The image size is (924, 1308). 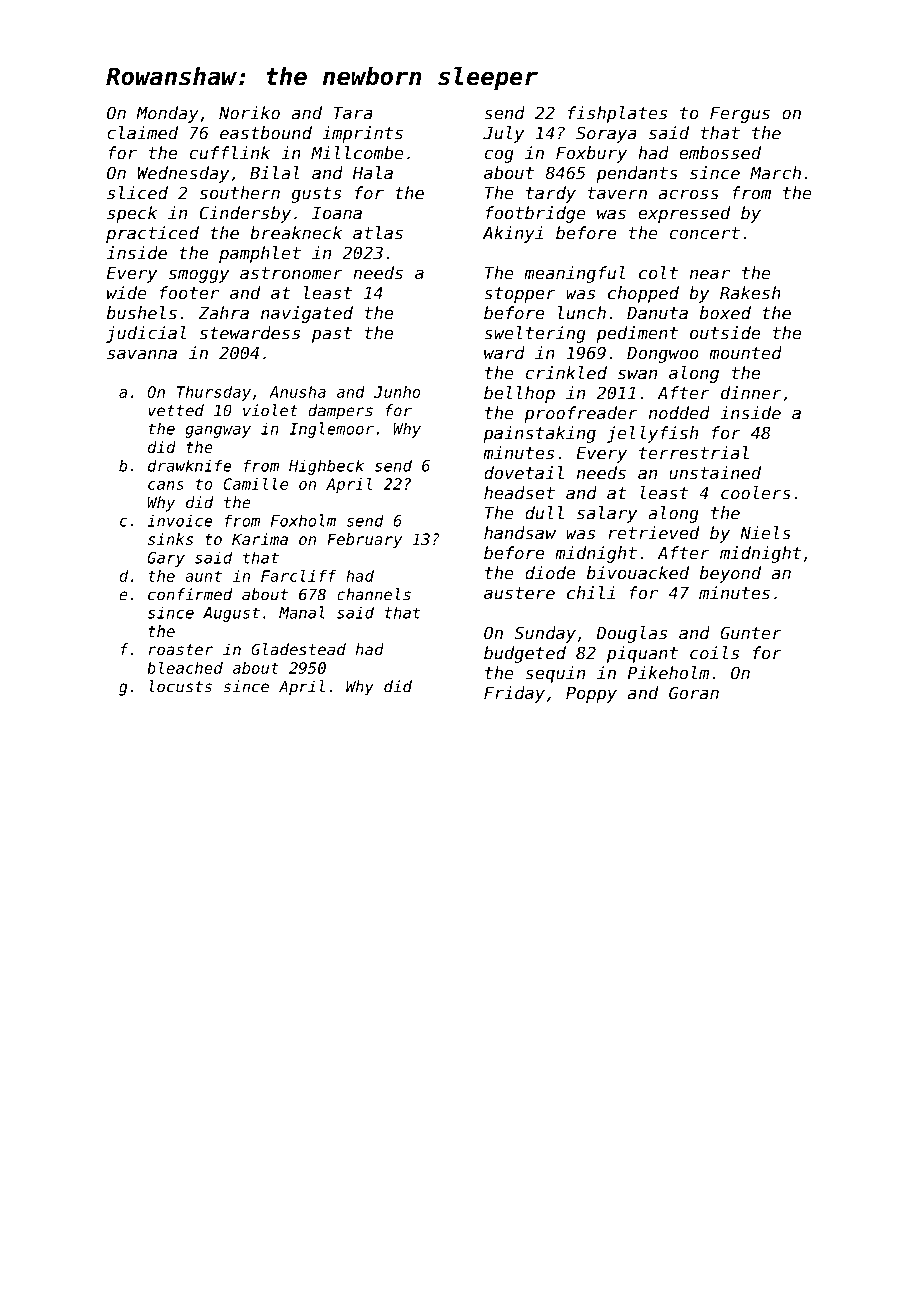 I want to click on vetted, so click(x=176, y=410).
